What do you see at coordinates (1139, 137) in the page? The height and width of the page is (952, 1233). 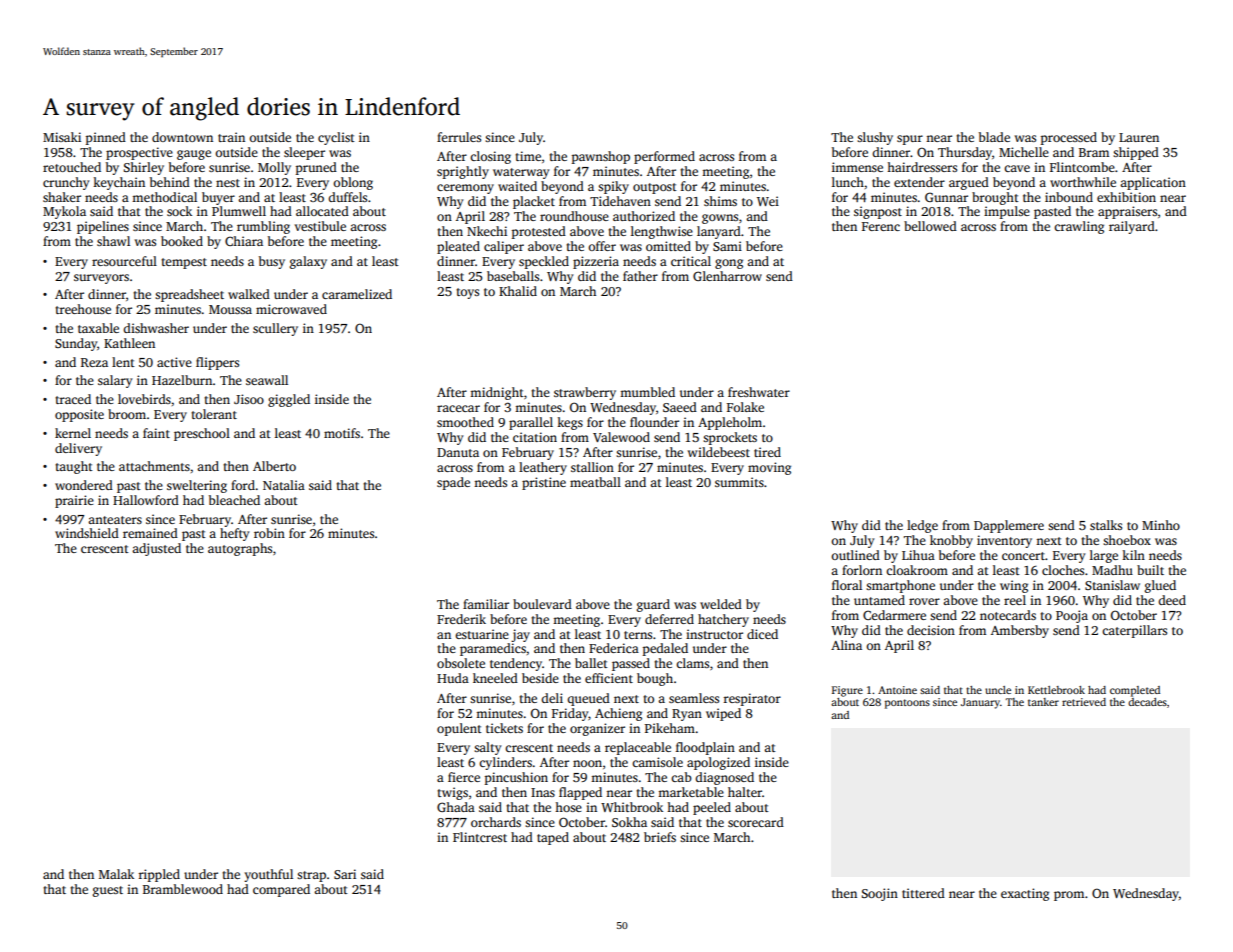 I see `Lauren` at bounding box center [1139, 137].
